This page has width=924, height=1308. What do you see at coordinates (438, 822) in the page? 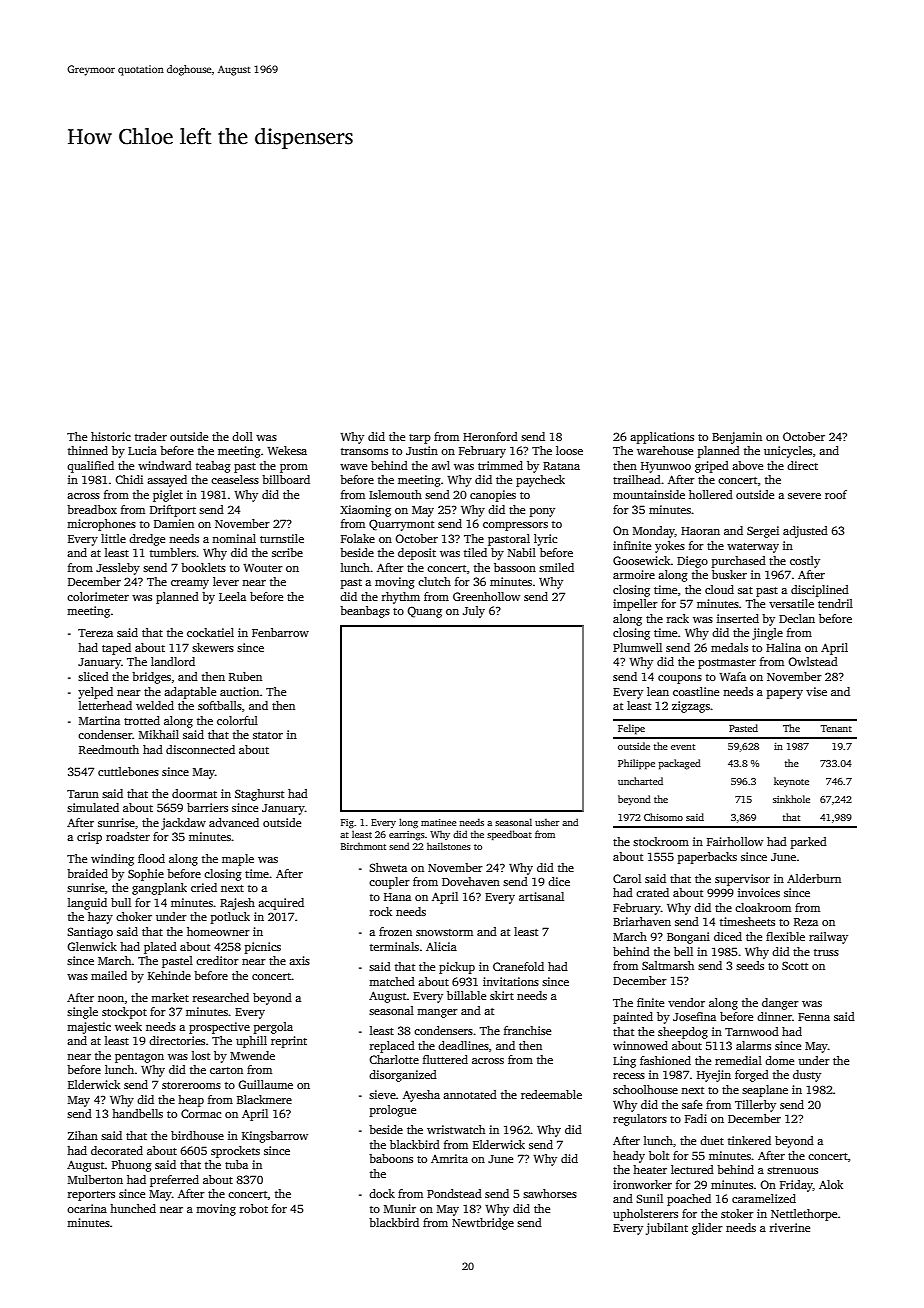
I see `matinee` at bounding box center [438, 822].
